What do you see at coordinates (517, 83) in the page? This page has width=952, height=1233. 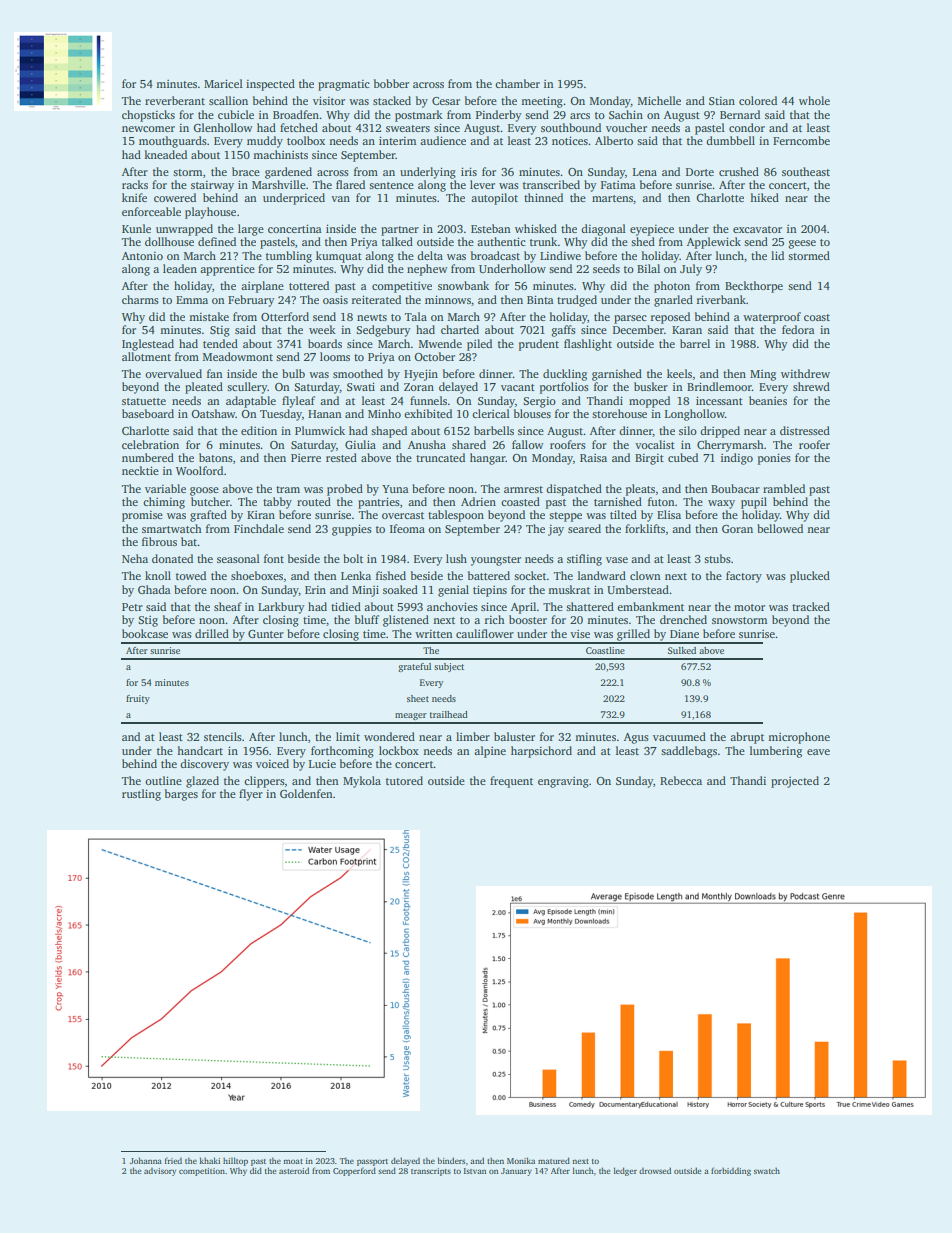 I see `chamber` at bounding box center [517, 83].
